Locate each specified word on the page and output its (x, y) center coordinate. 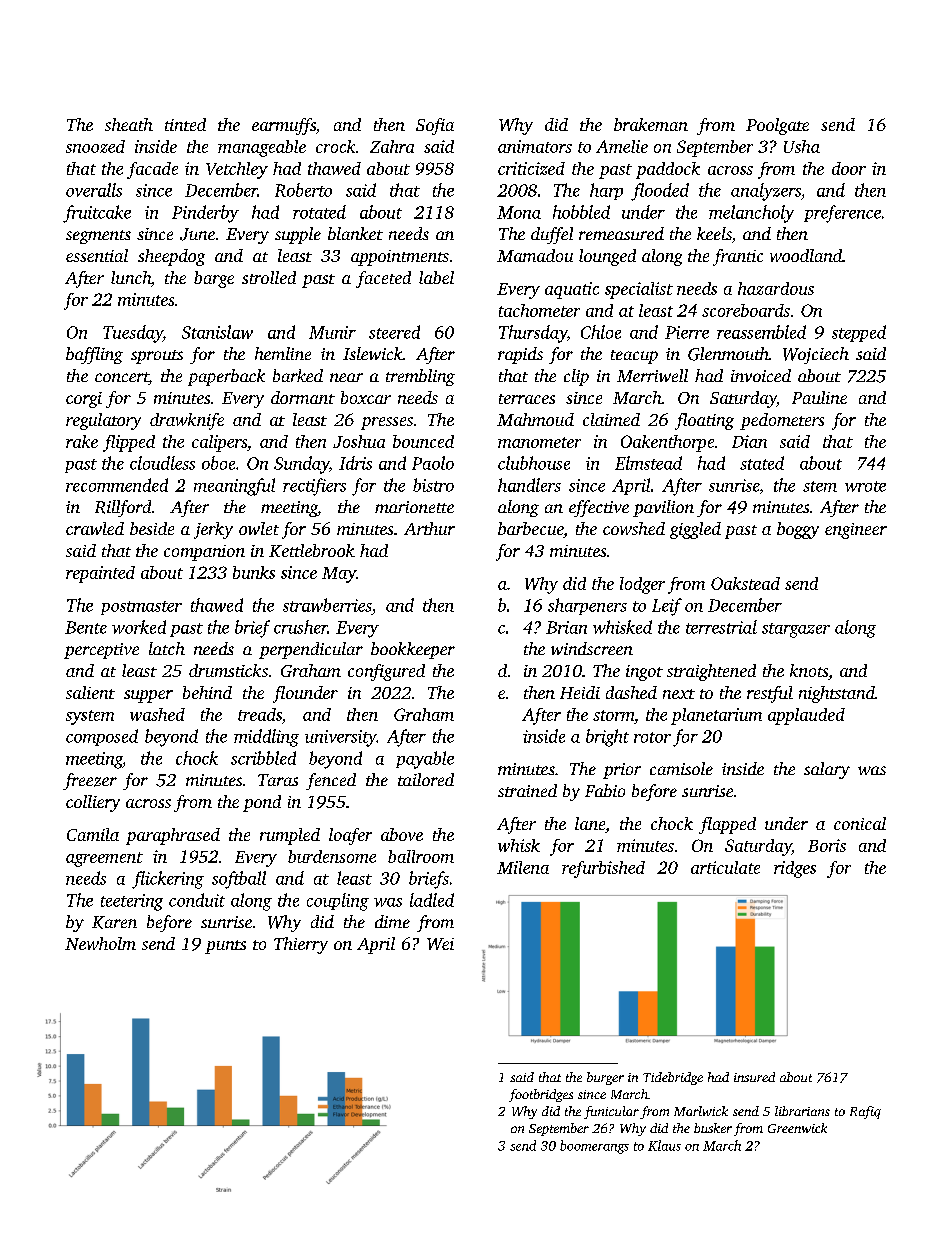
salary (827, 770)
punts (225, 947)
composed (102, 737)
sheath (129, 124)
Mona (519, 212)
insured (754, 1077)
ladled (432, 900)
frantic (738, 257)
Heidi (580, 692)
